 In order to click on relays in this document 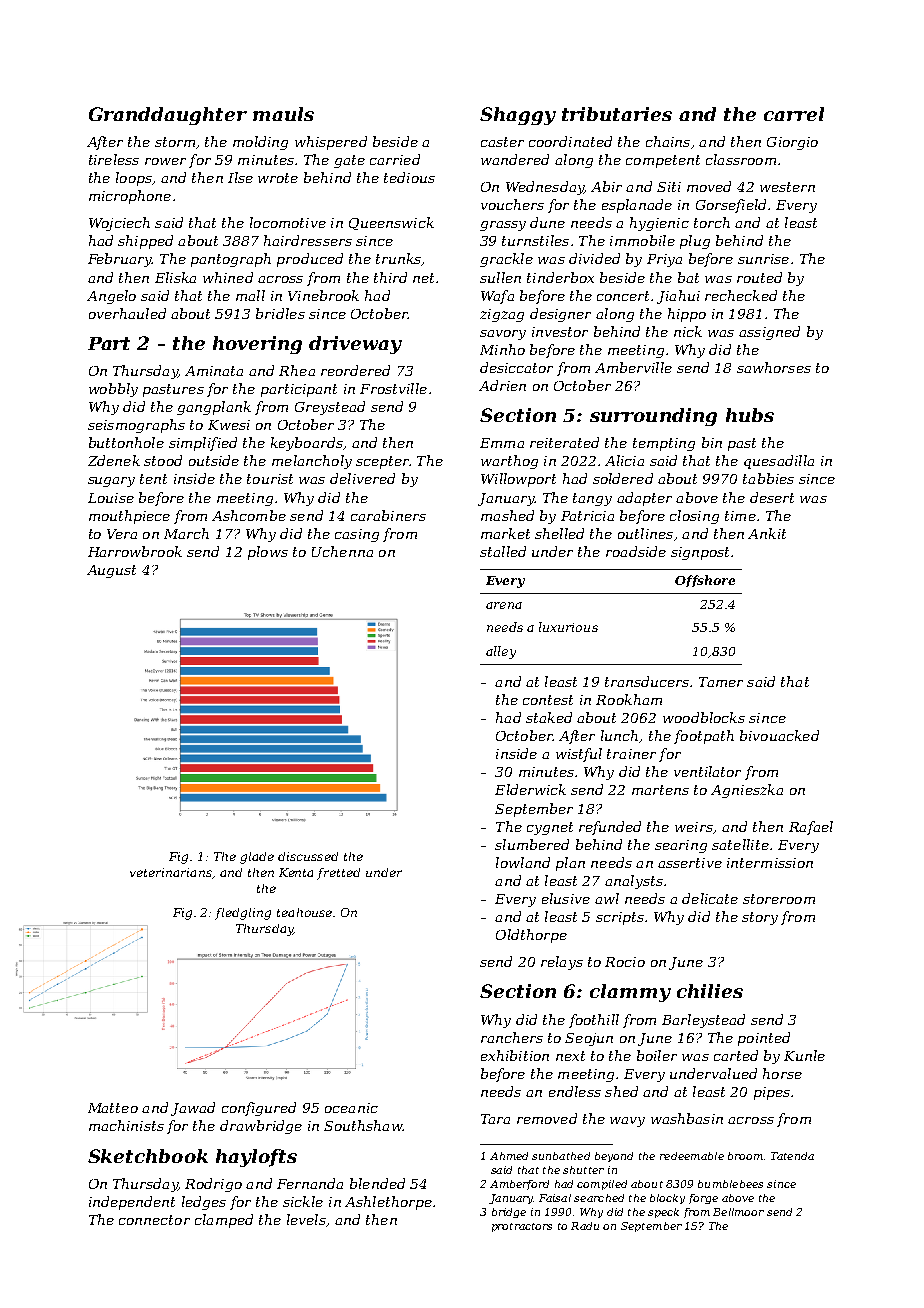, I will do `click(562, 963)`.
